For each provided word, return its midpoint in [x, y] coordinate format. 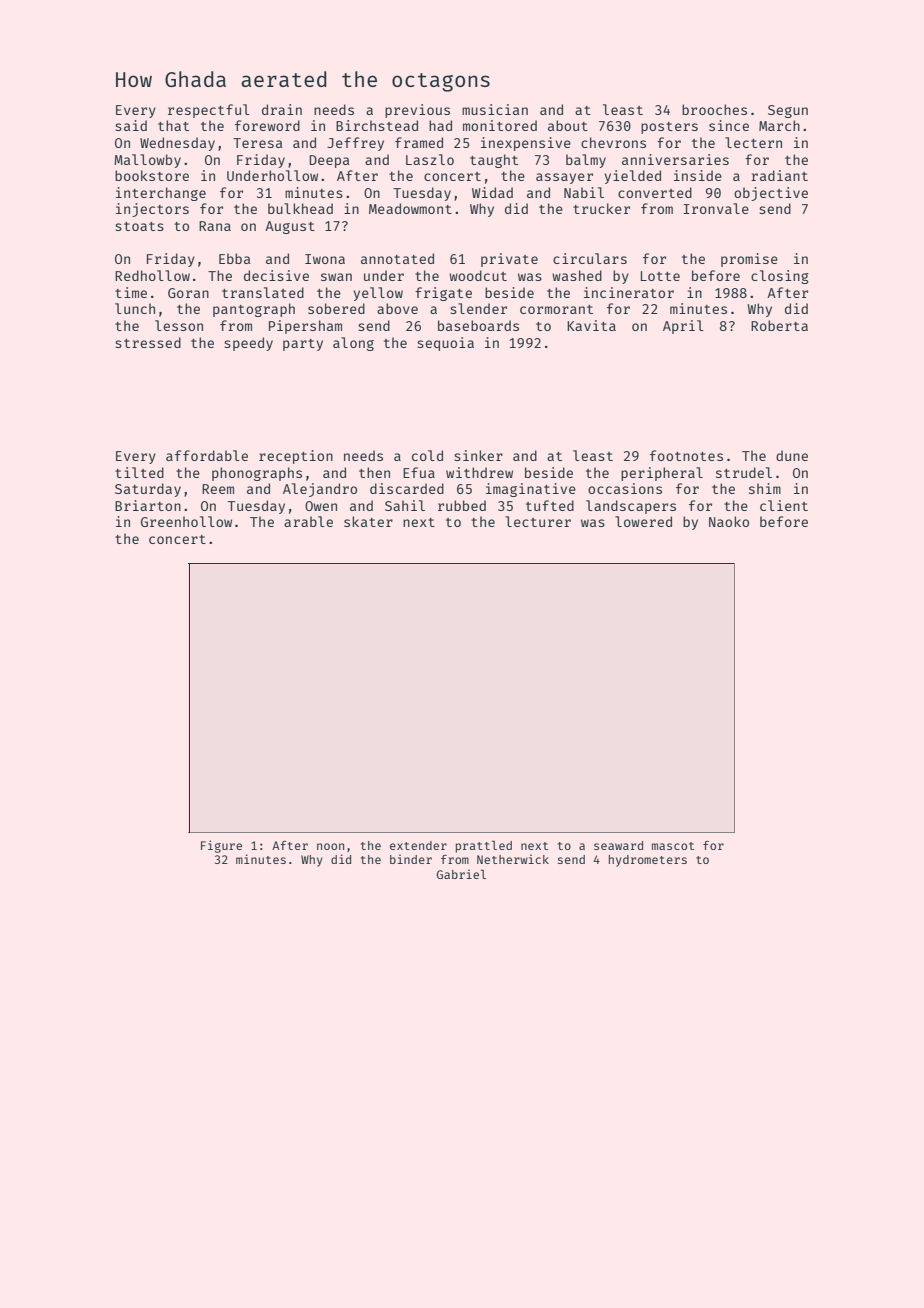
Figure [221, 846]
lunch [135, 308]
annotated [397, 258]
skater [368, 521]
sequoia [445, 344]
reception [296, 457]
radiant [779, 175]
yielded [632, 177]
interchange [161, 194]
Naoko [729, 521]
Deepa [329, 161]
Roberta [779, 325]
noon [330, 846]
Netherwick [513, 859]
